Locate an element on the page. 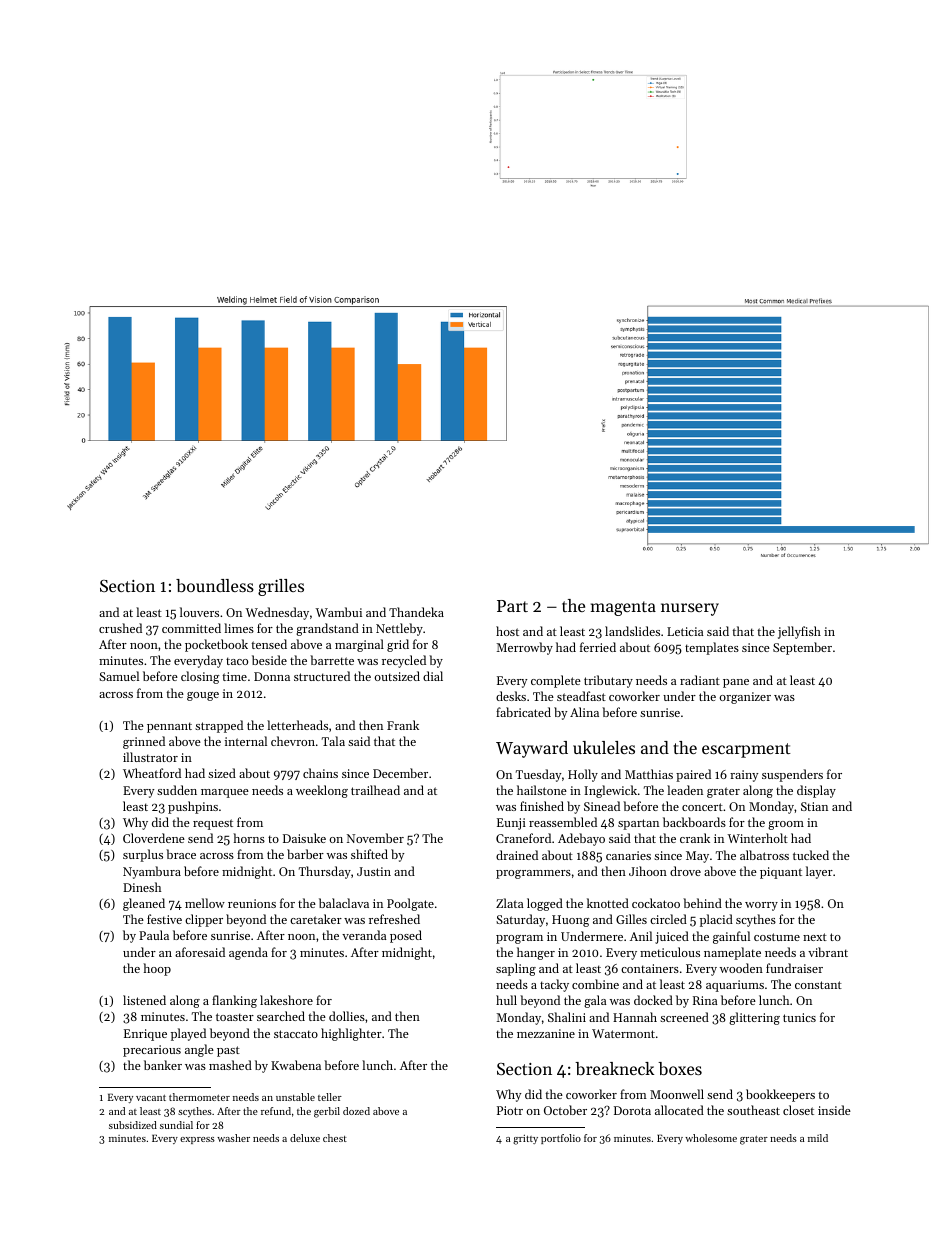 Image resolution: width=952 pixels, height=1233 pixels. piquant is located at coordinates (781, 873).
